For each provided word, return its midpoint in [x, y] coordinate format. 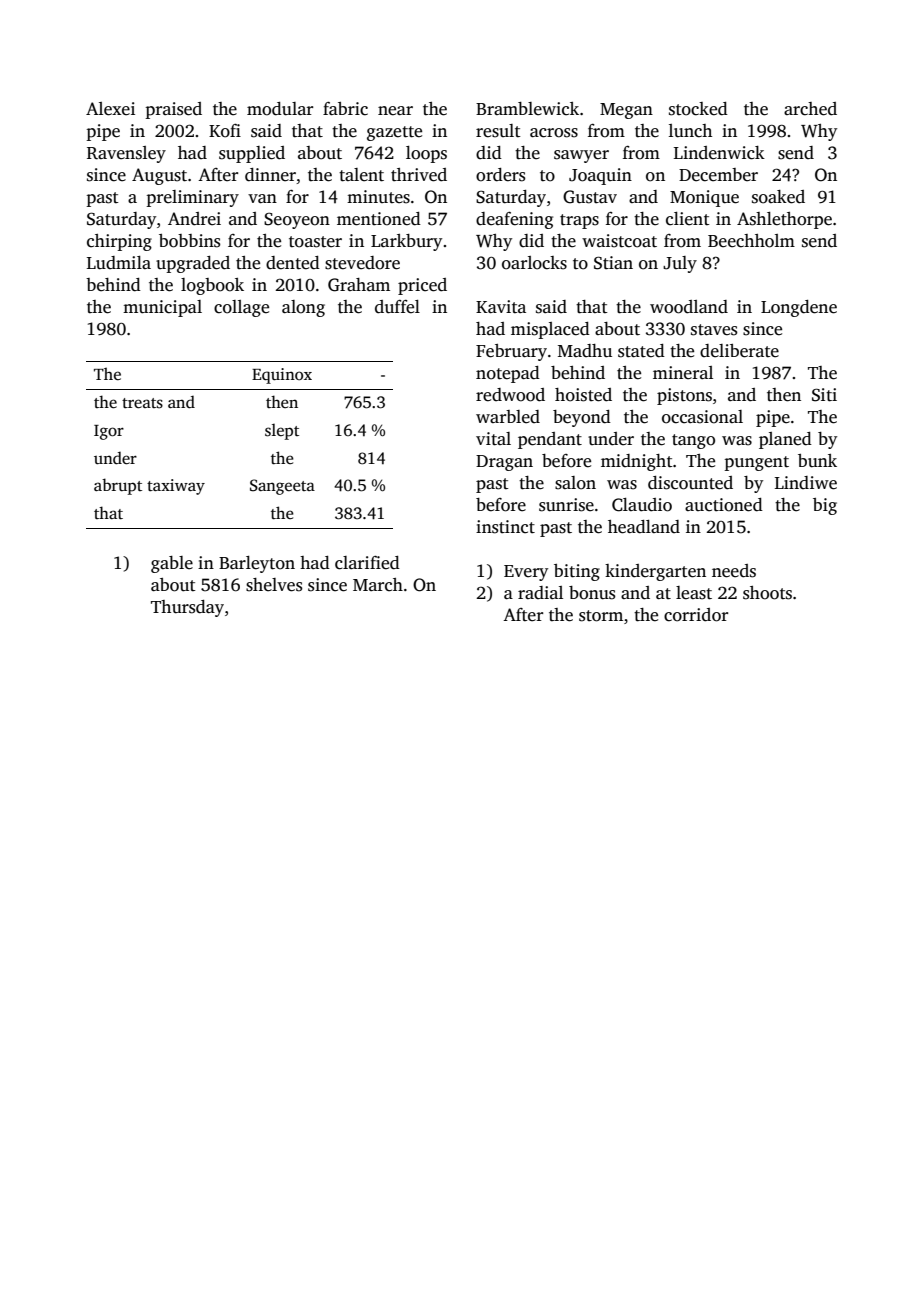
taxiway [176, 487]
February [511, 352]
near [395, 111]
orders [500, 175]
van [262, 198]
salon [575, 483]
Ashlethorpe [784, 220]
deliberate [739, 351]
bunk [817, 461]
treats [142, 403]
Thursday [187, 608]
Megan [626, 111]
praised [173, 110]
